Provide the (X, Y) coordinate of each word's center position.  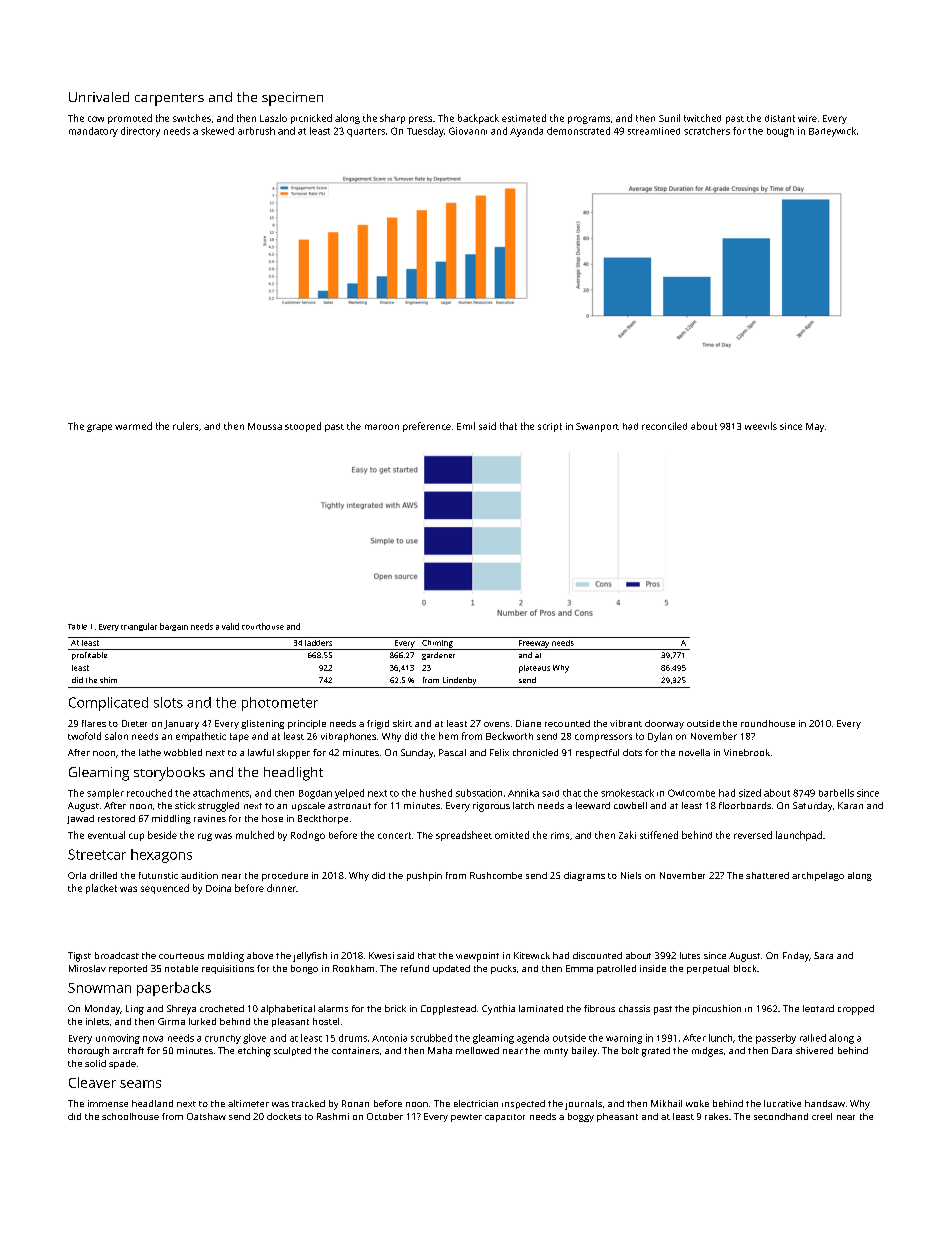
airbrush (256, 131)
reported (128, 969)
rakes (716, 1116)
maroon (382, 427)
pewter (466, 1118)
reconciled (664, 426)
